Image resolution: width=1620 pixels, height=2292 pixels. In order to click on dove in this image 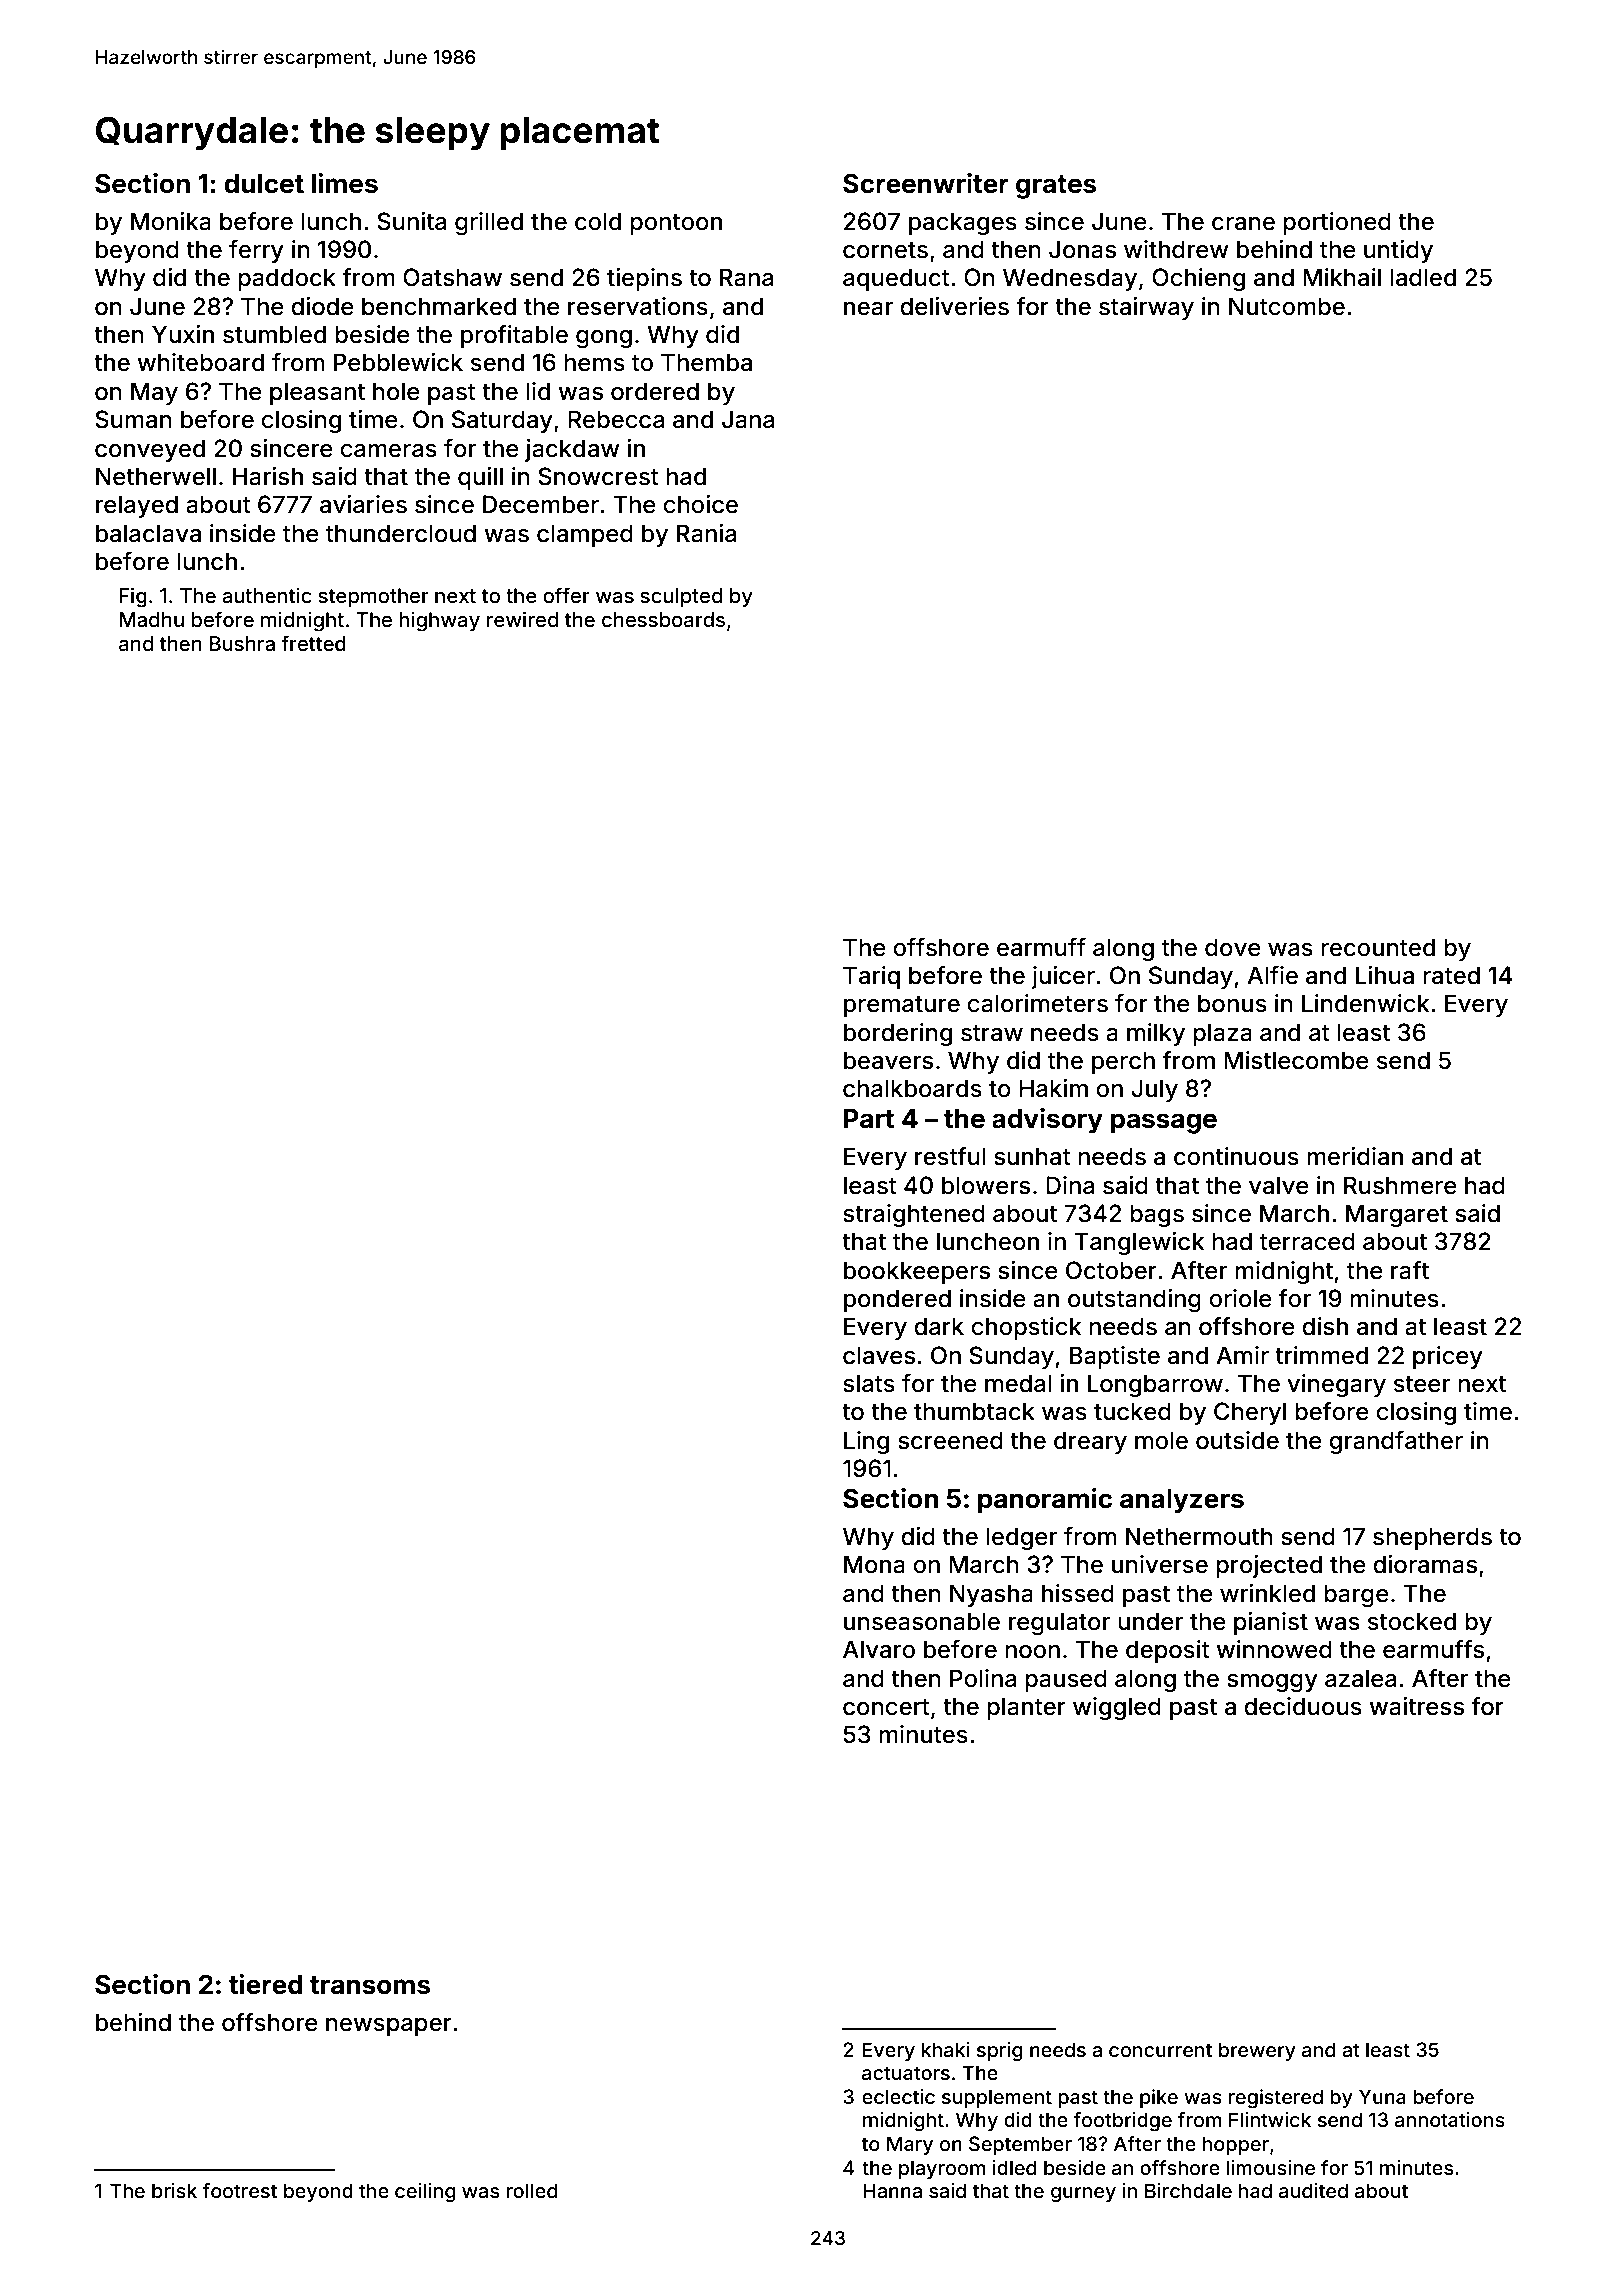, I will do `click(1233, 947)`.
